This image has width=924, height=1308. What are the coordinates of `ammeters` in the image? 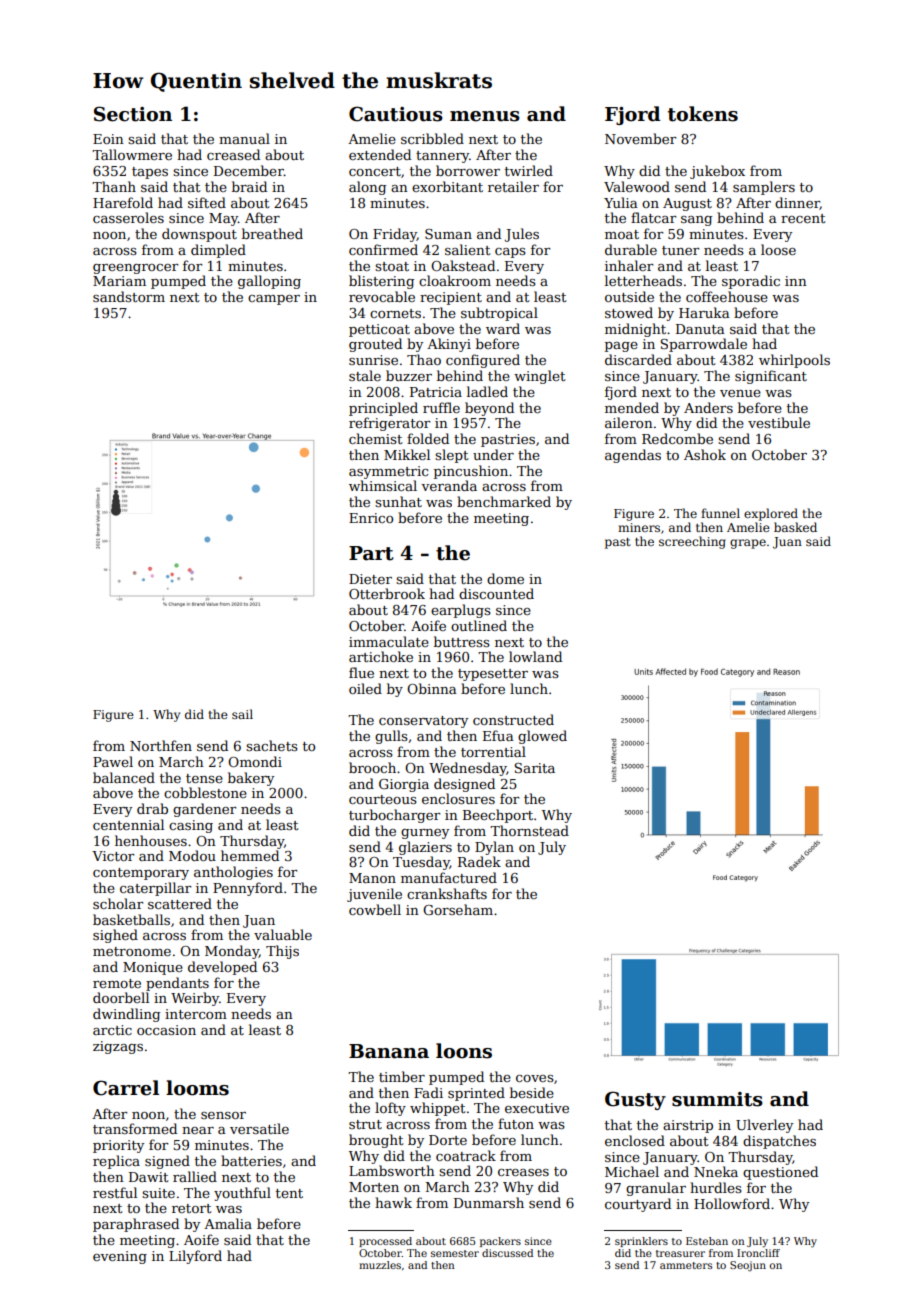 It's located at (686, 1265).
